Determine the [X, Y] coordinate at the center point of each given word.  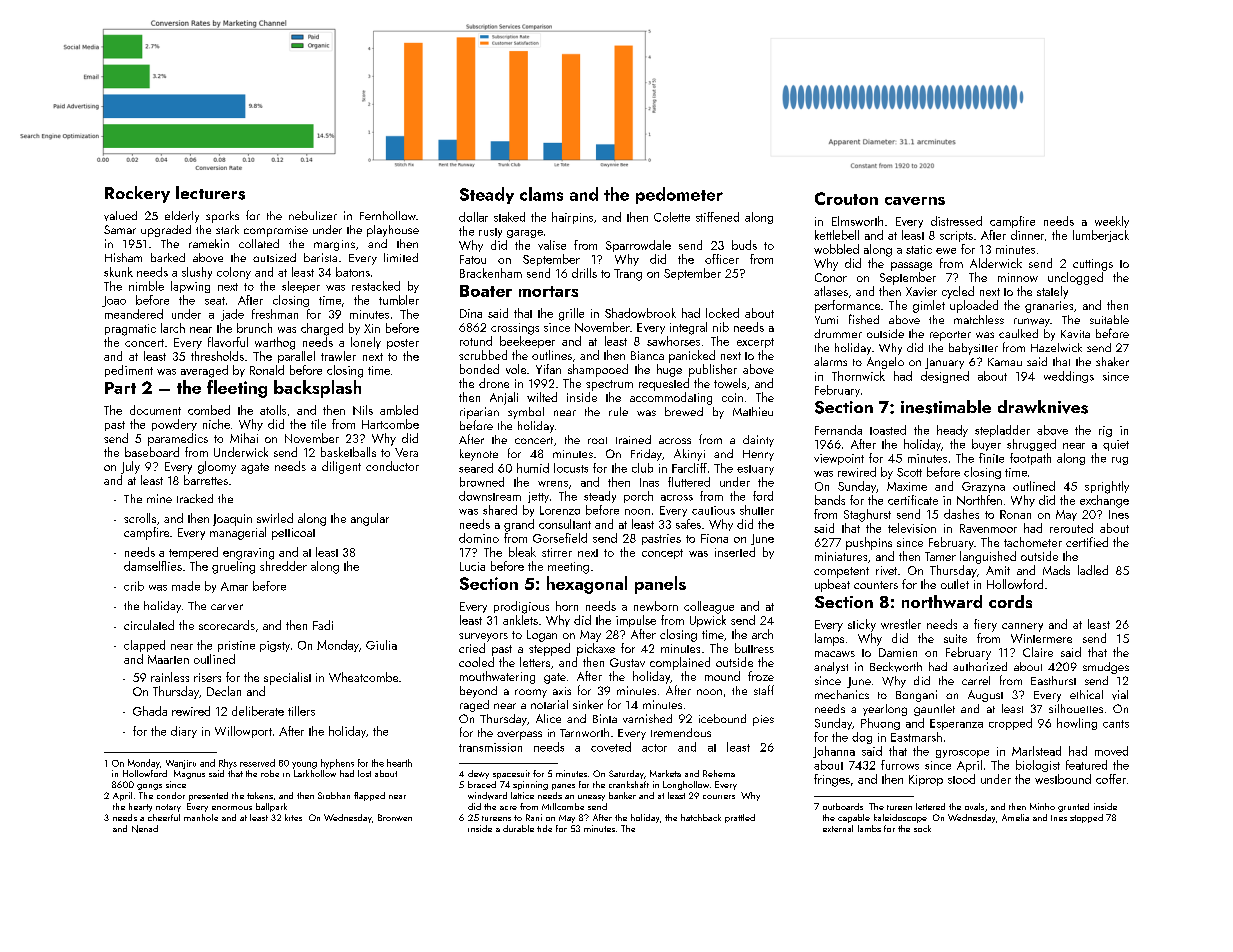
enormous [232, 808]
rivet [886, 570]
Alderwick [996, 263]
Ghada [150, 711]
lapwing [190, 287]
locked [722, 313]
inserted [735, 552]
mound [722, 676]
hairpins [572, 218]
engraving [248, 554]
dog [862, 738]
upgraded [166, 231]
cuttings [1093, 265]
